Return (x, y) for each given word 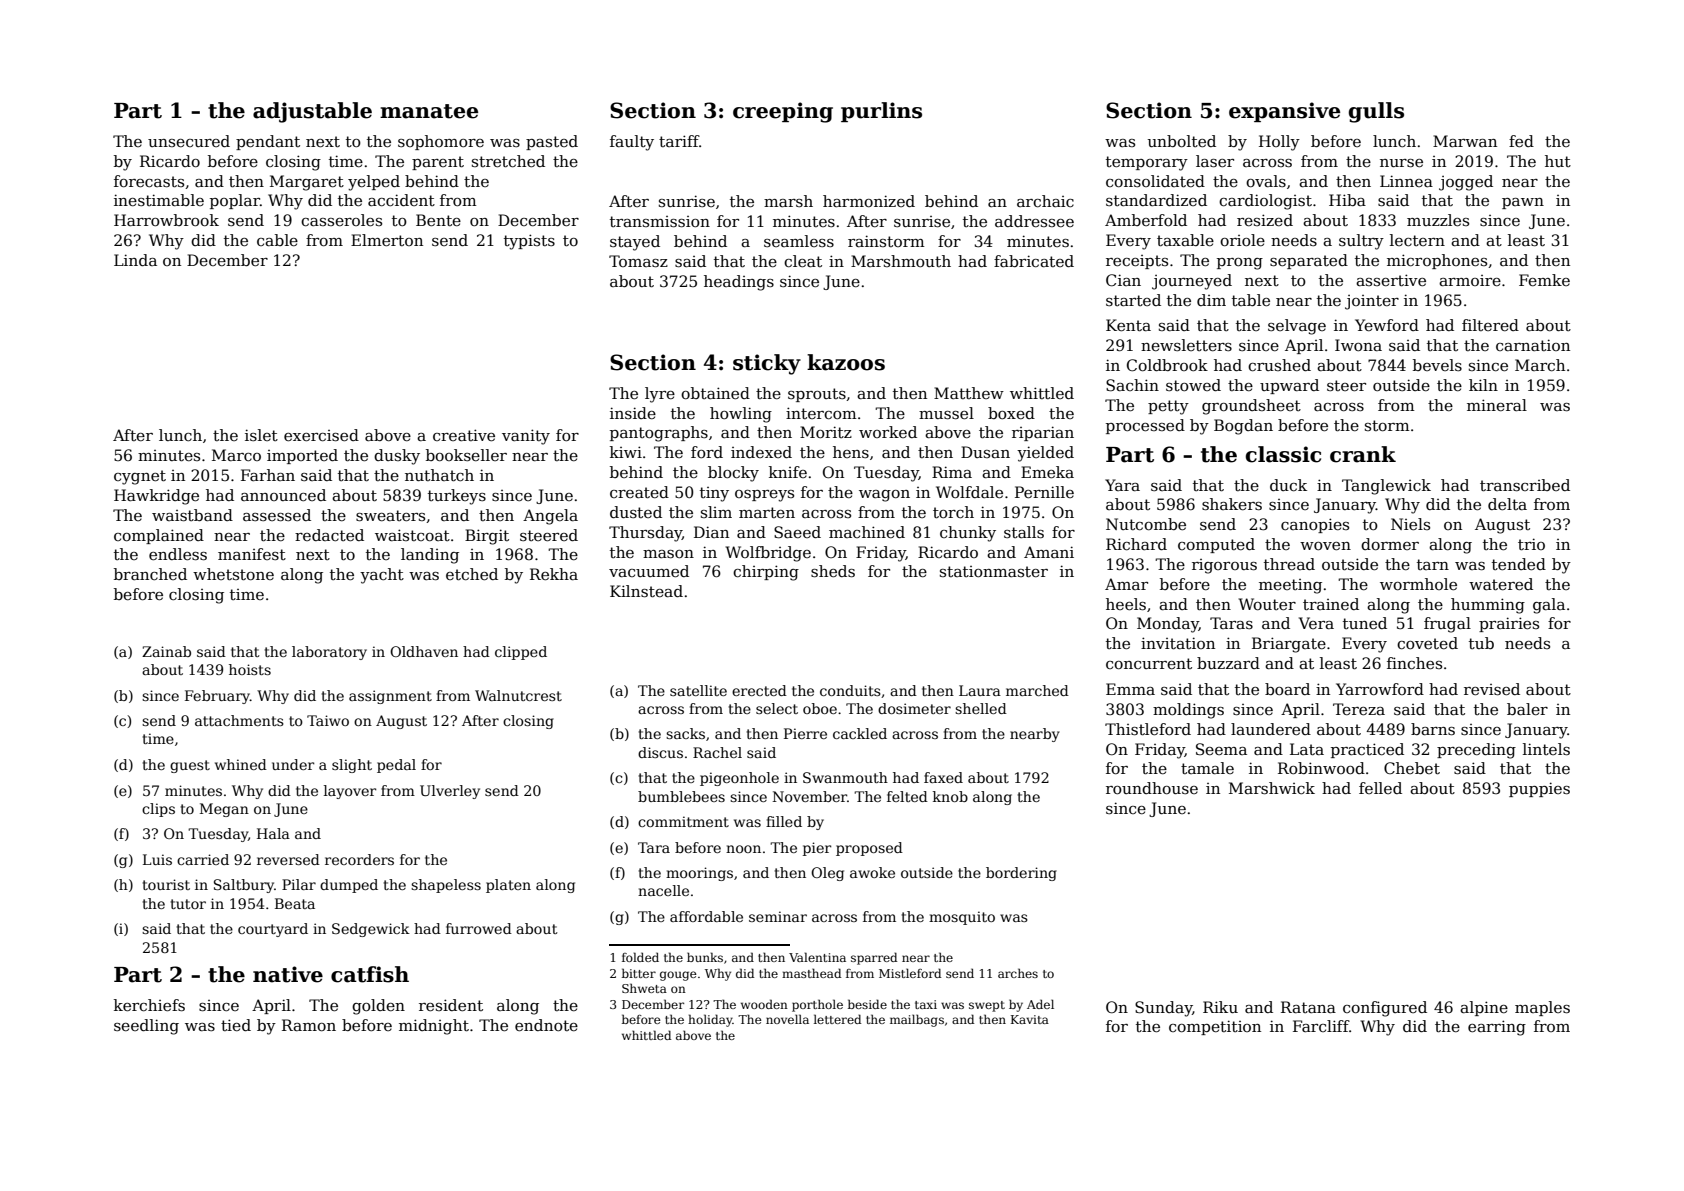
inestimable (159, 200)
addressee (1034, 221)
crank (1363, 454)
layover (350, 792)
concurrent (1149, 663)
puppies (1539, 789)
